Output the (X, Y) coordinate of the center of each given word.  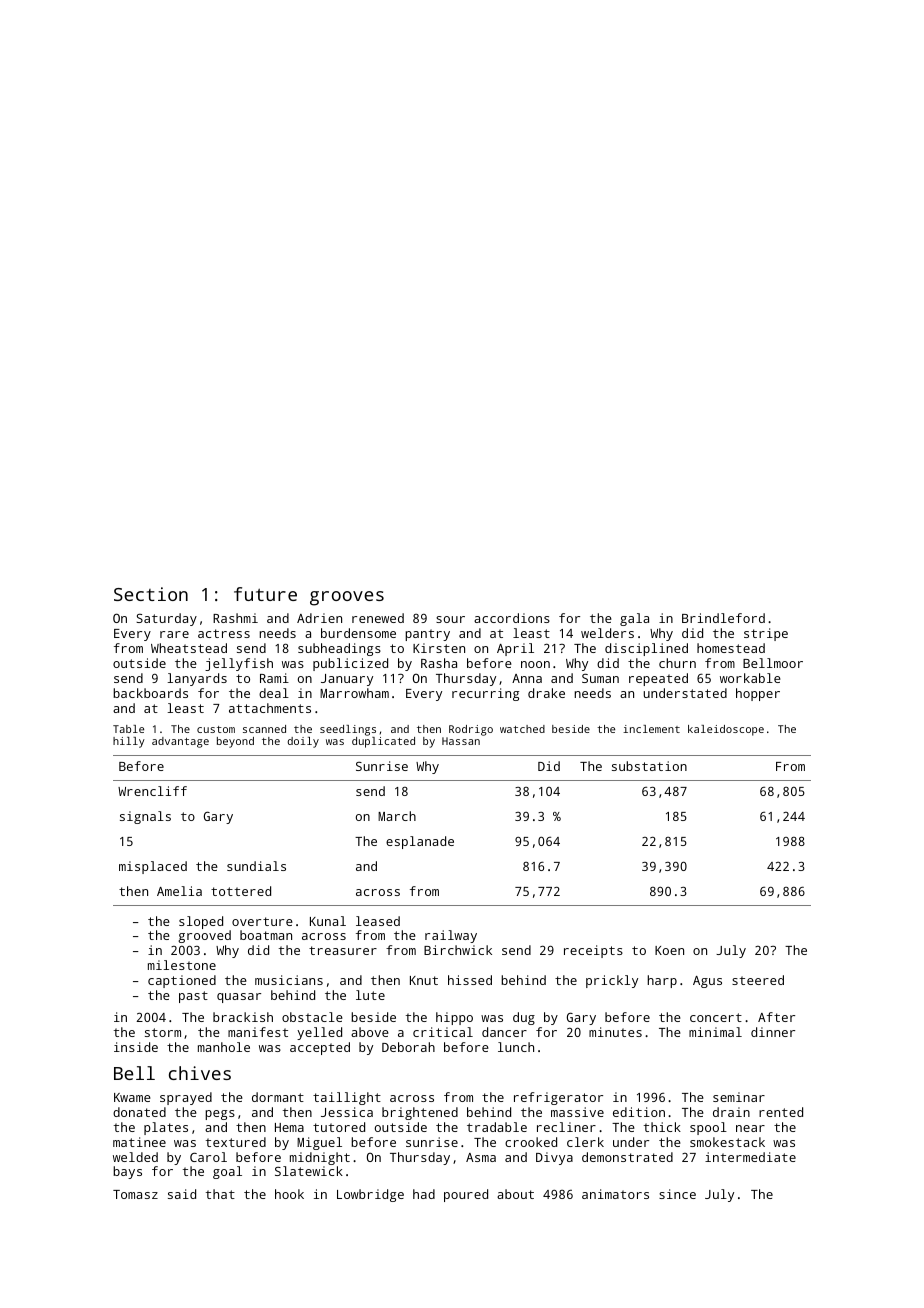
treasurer (343, 950)
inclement (651, 729)
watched (522, 729)
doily (303, 742)
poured (466, 1195)
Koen (669, 950)
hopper (758, 694)
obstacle (312, 1017)
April (515, 649)
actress (224, 633)
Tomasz (135, 1194)
